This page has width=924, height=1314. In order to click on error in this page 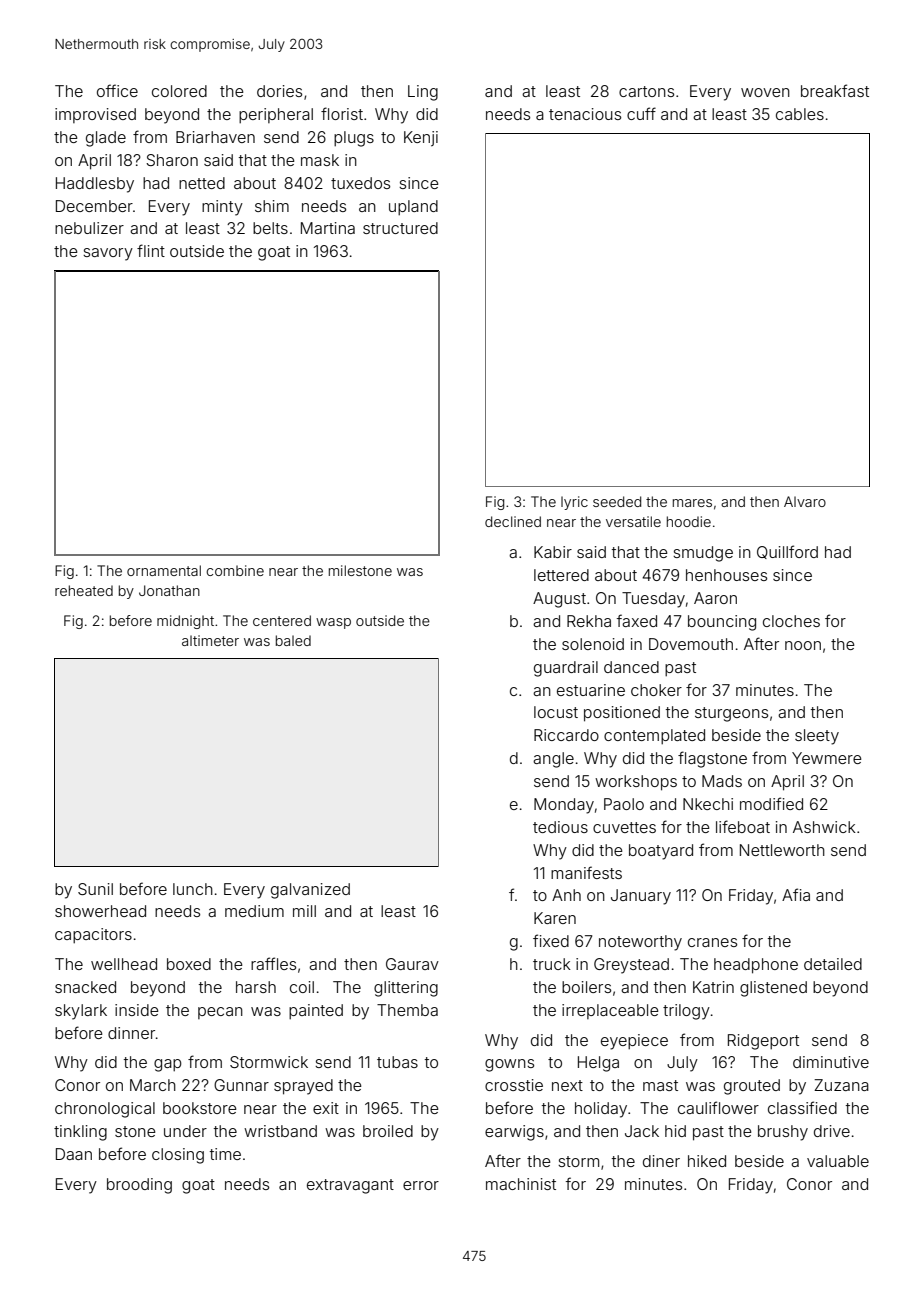, I will do `click(421, 1185)`.
